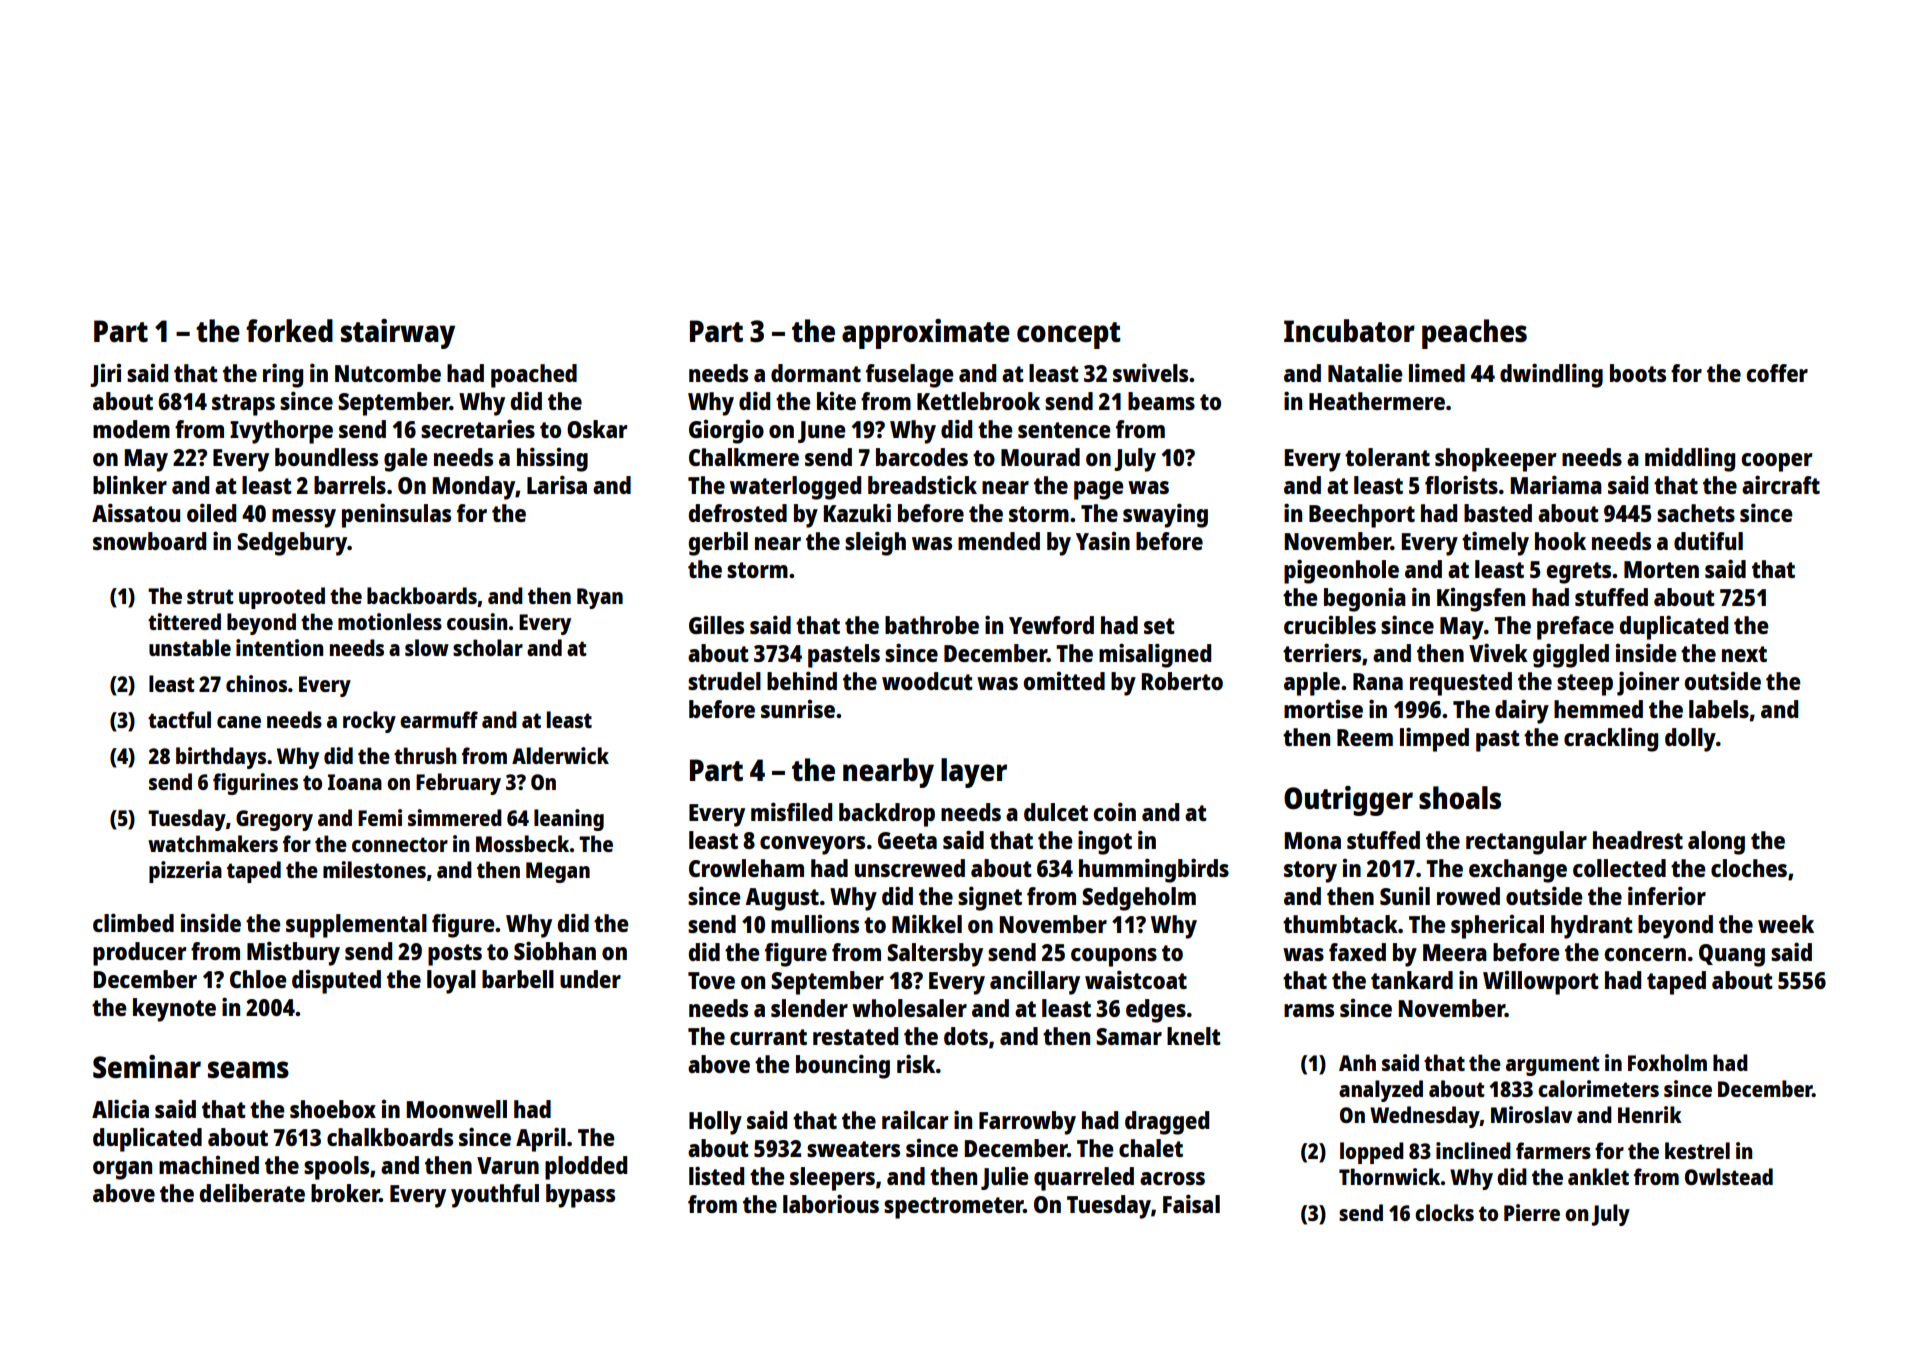 The width and height of the screenshot is (1920, 1358). What do you see at coordinates (1165, 515) in the screenshot?
I see `swaying` at bounding box center [1165, 515].
